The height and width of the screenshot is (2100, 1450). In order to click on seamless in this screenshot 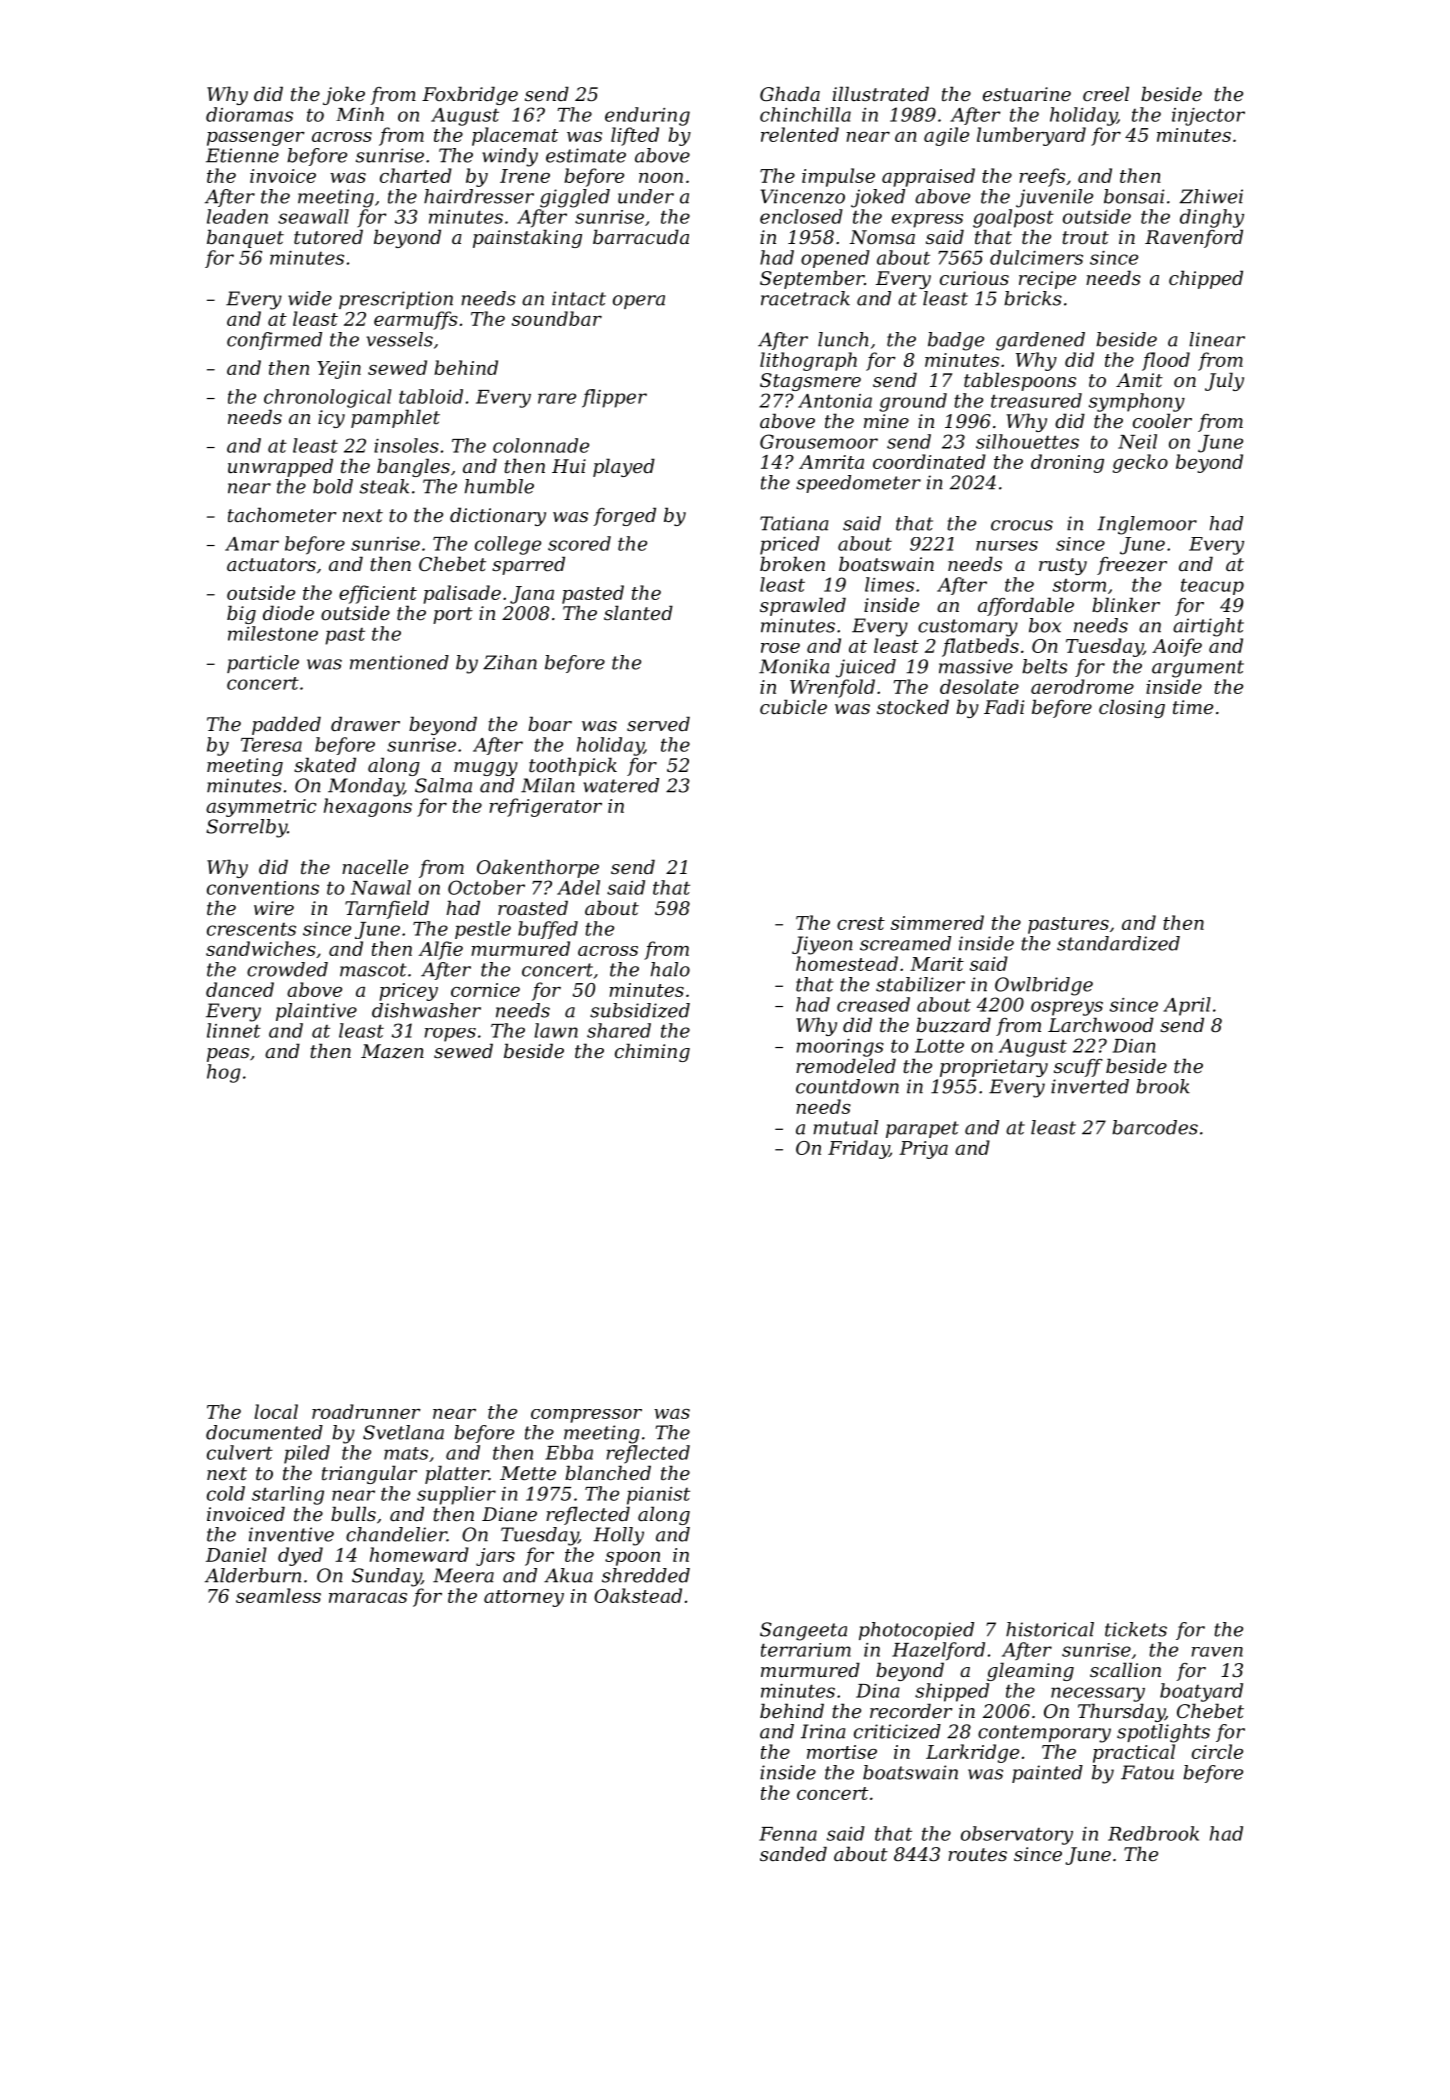, I will do `click(278, 1595)`.
